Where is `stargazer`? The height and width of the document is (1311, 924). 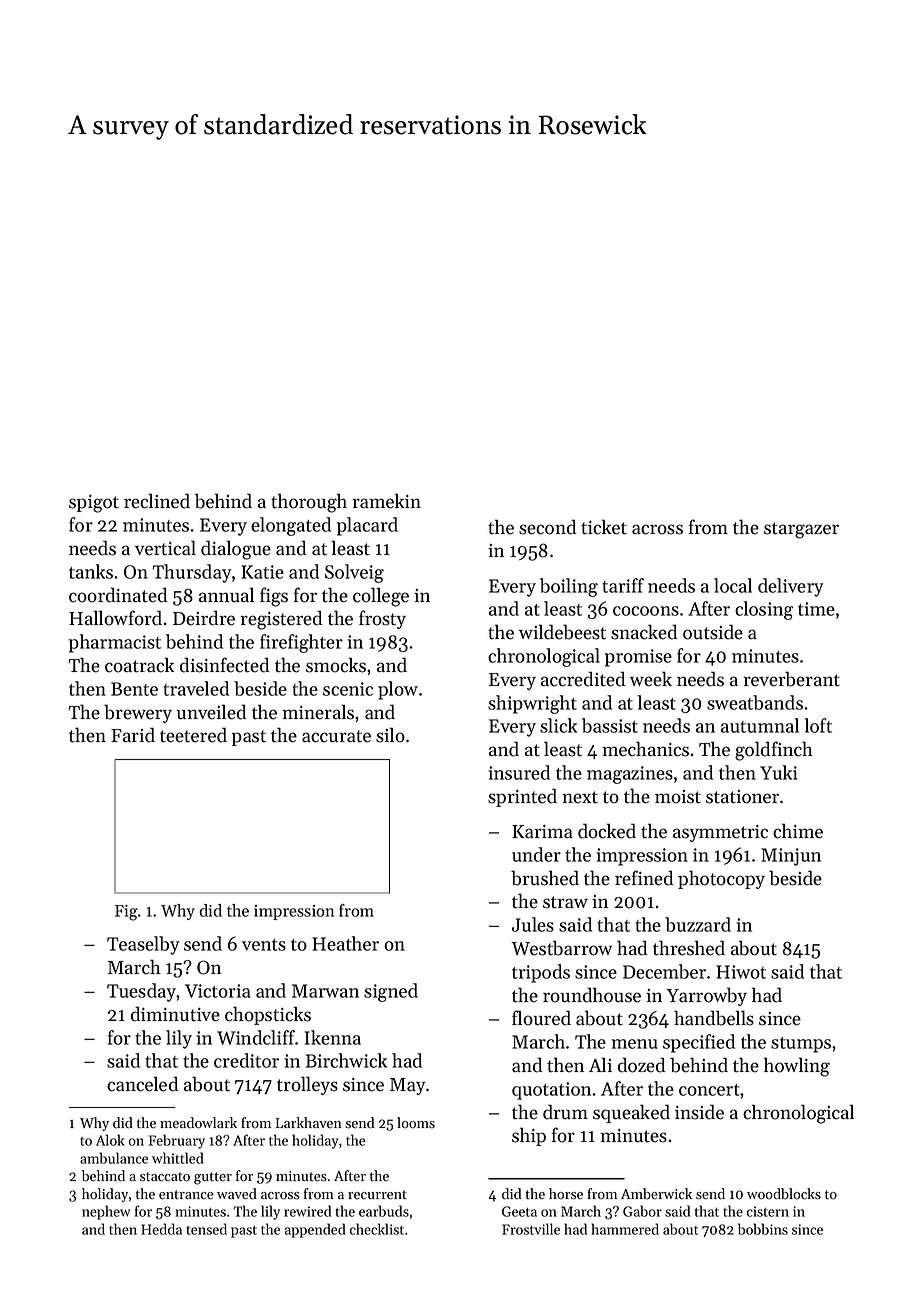 stargazer is located at coordinates (801, 530).
